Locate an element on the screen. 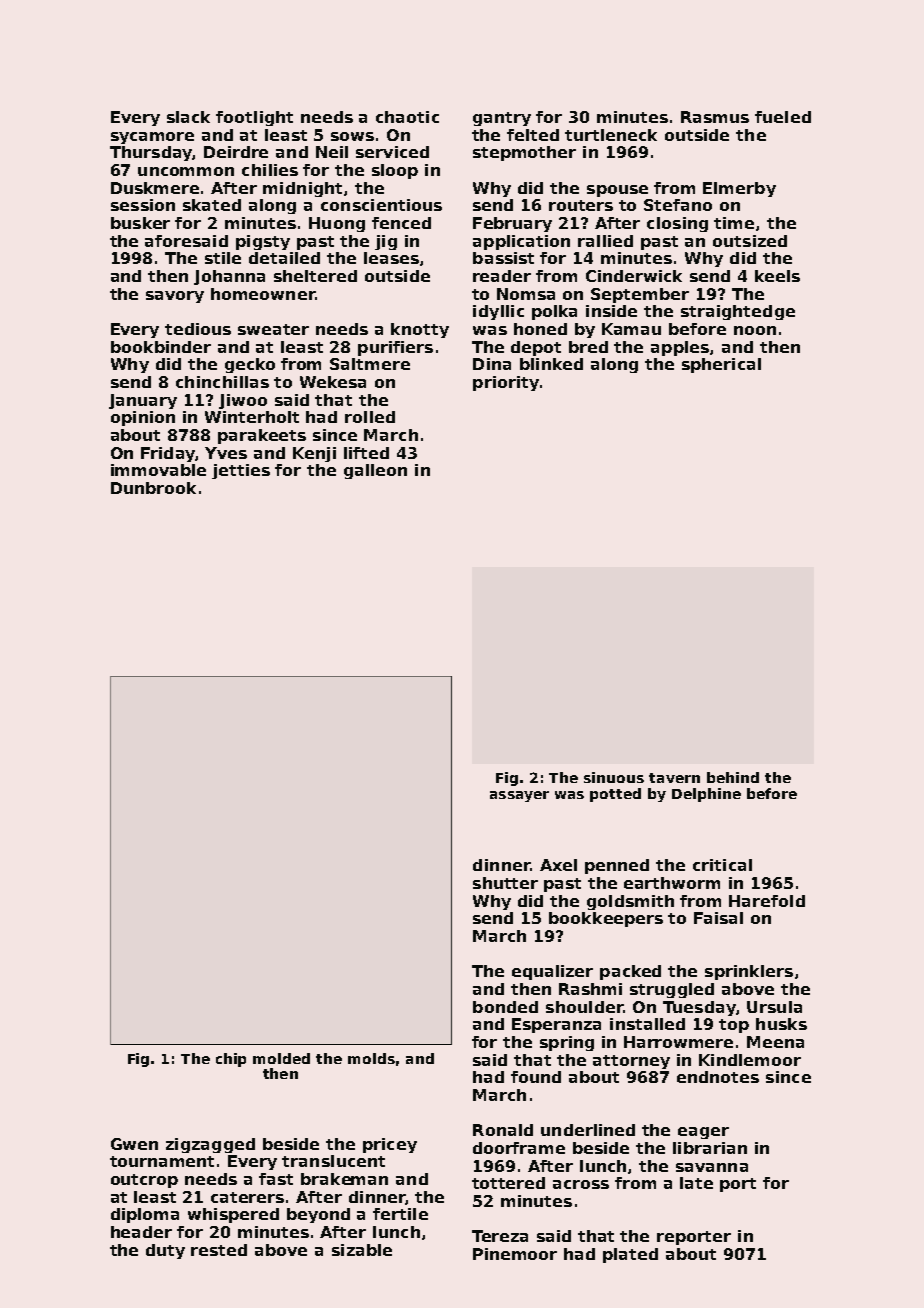 The width and height of the screenshot is (924, 1308). molds is located at coordinates (371, 1058).
